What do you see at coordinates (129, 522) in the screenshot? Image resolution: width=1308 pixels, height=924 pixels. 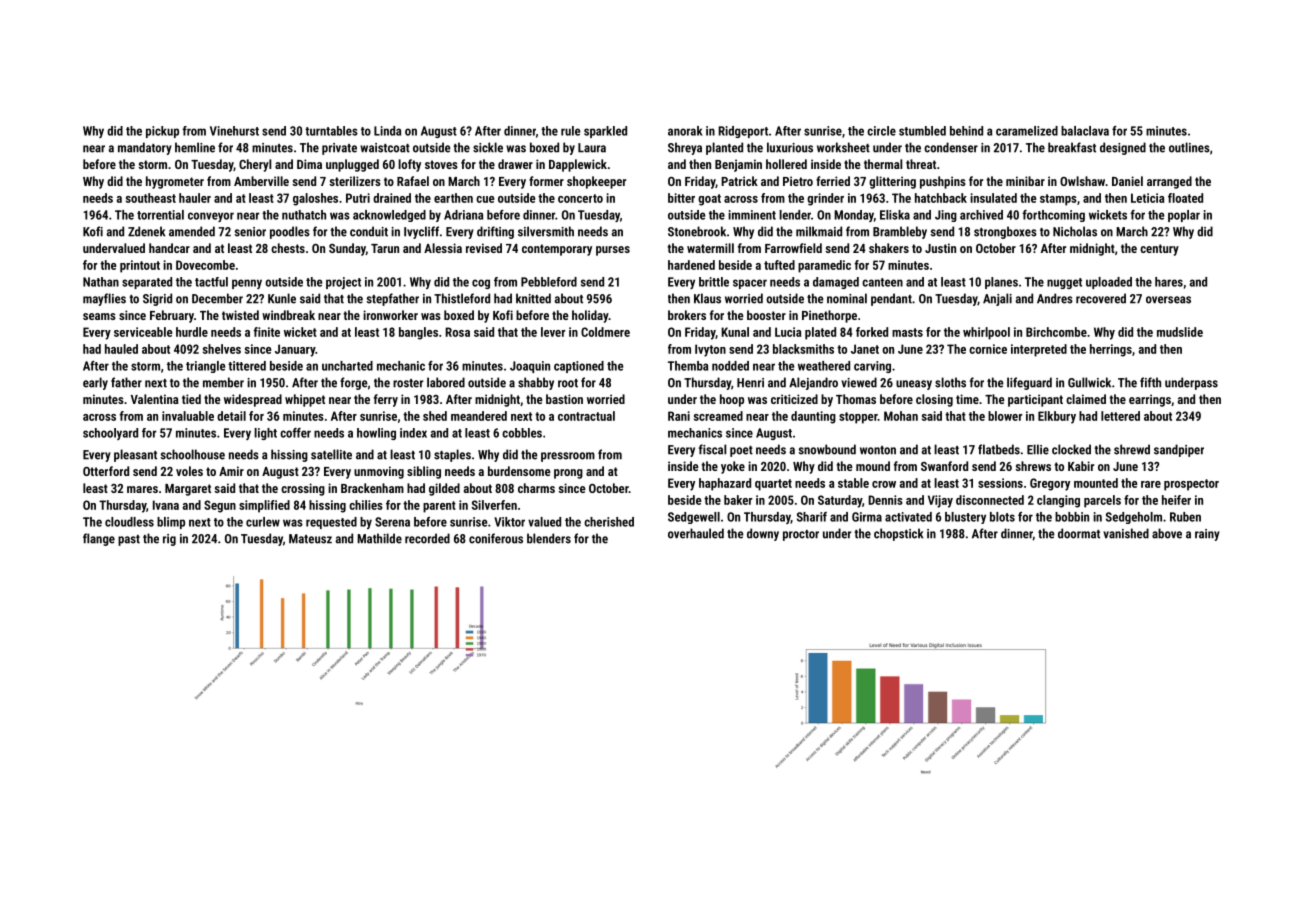 I see `cloudless` at bounding box center [129, 522].
